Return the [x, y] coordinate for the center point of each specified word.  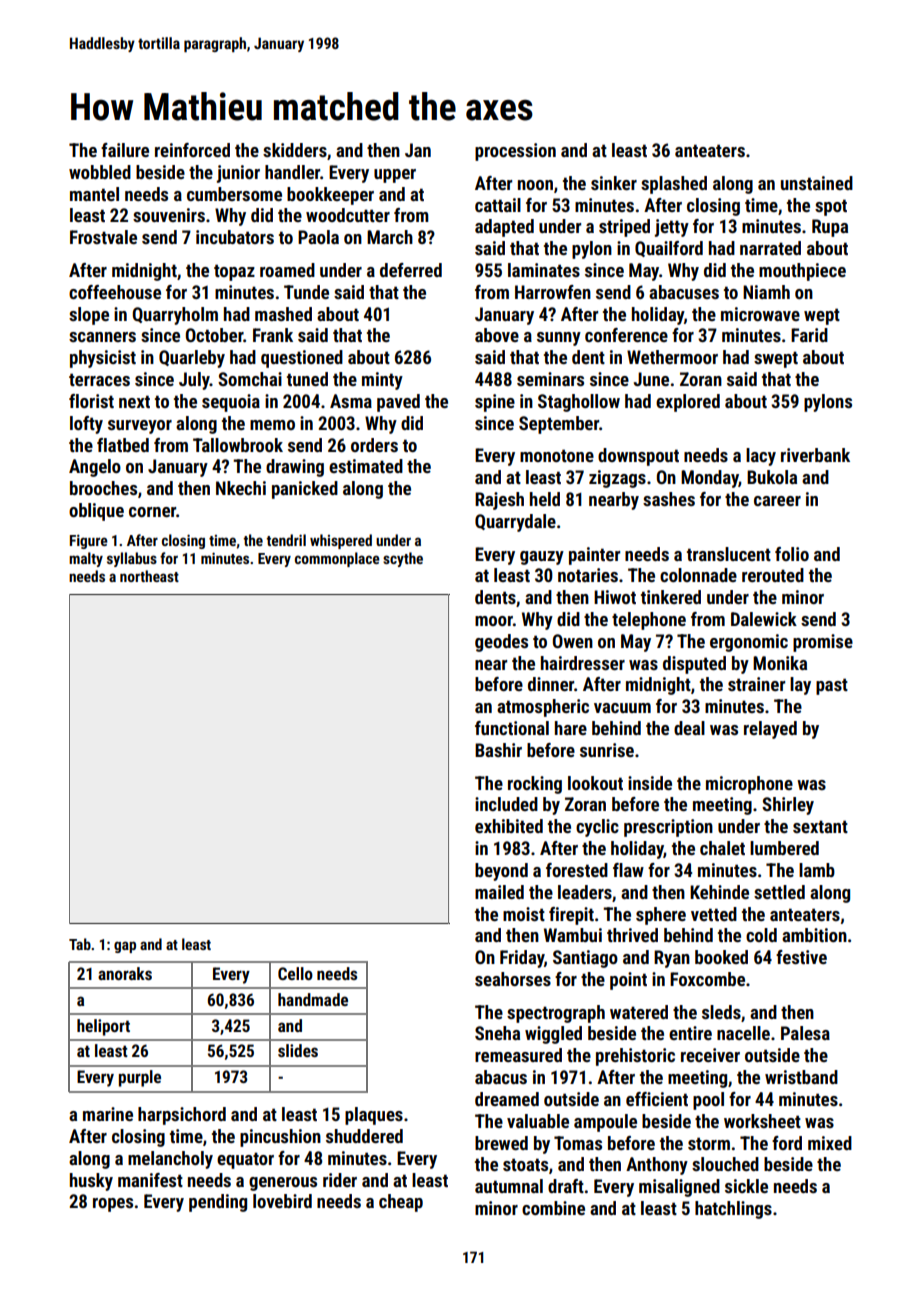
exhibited [509, 826]
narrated [770, 248]
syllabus [132, 559]
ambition [814, 935]
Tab [80, 944]
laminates [544, 270]
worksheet [762, 1121]
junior [238, 174]
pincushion [280, 1138]
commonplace [337, 559]
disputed [694, 665]
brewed [501, 1143]
